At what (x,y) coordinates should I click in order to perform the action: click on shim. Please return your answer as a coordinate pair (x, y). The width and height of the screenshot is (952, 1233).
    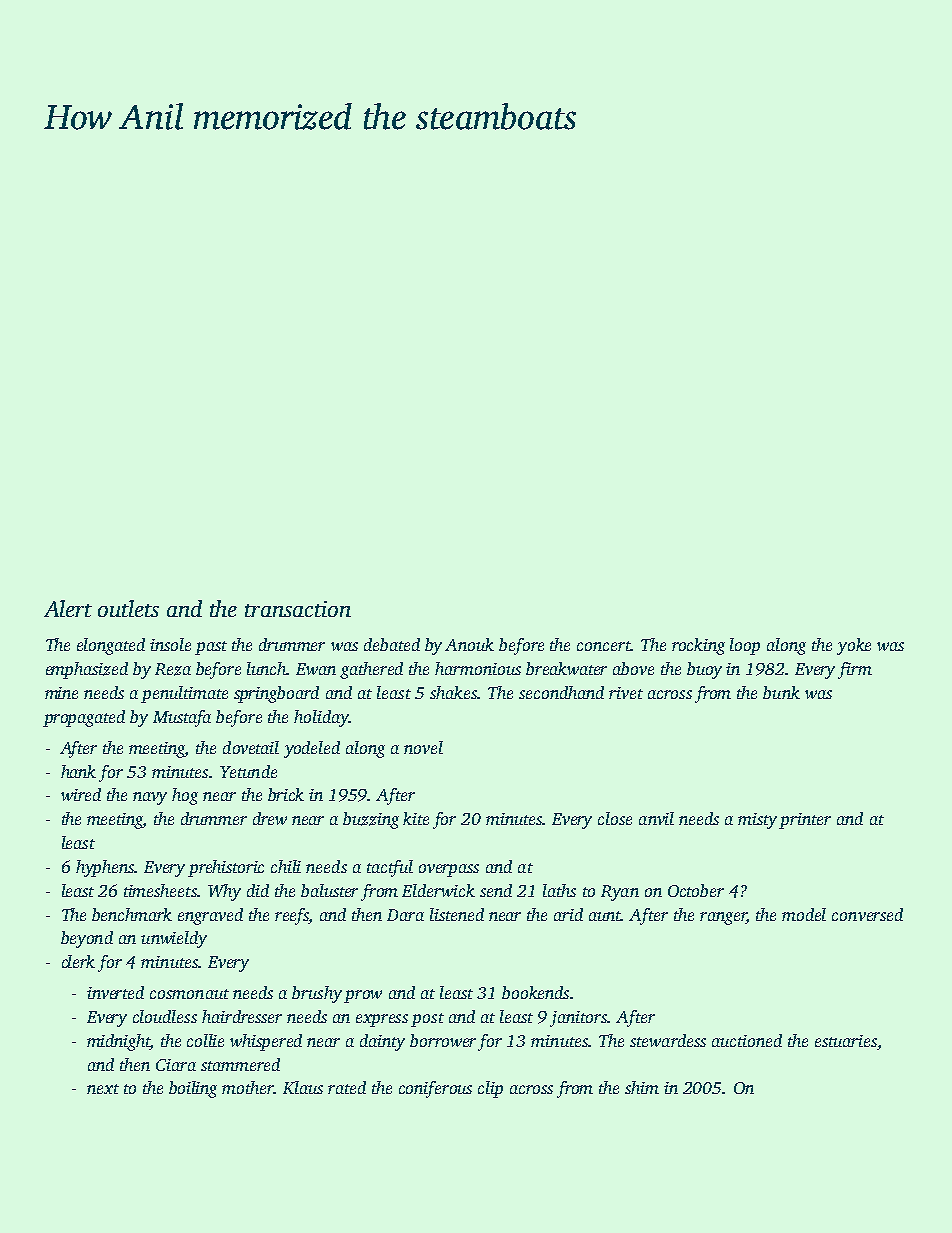
    Looking at the image, I should click on (642, 1087).
